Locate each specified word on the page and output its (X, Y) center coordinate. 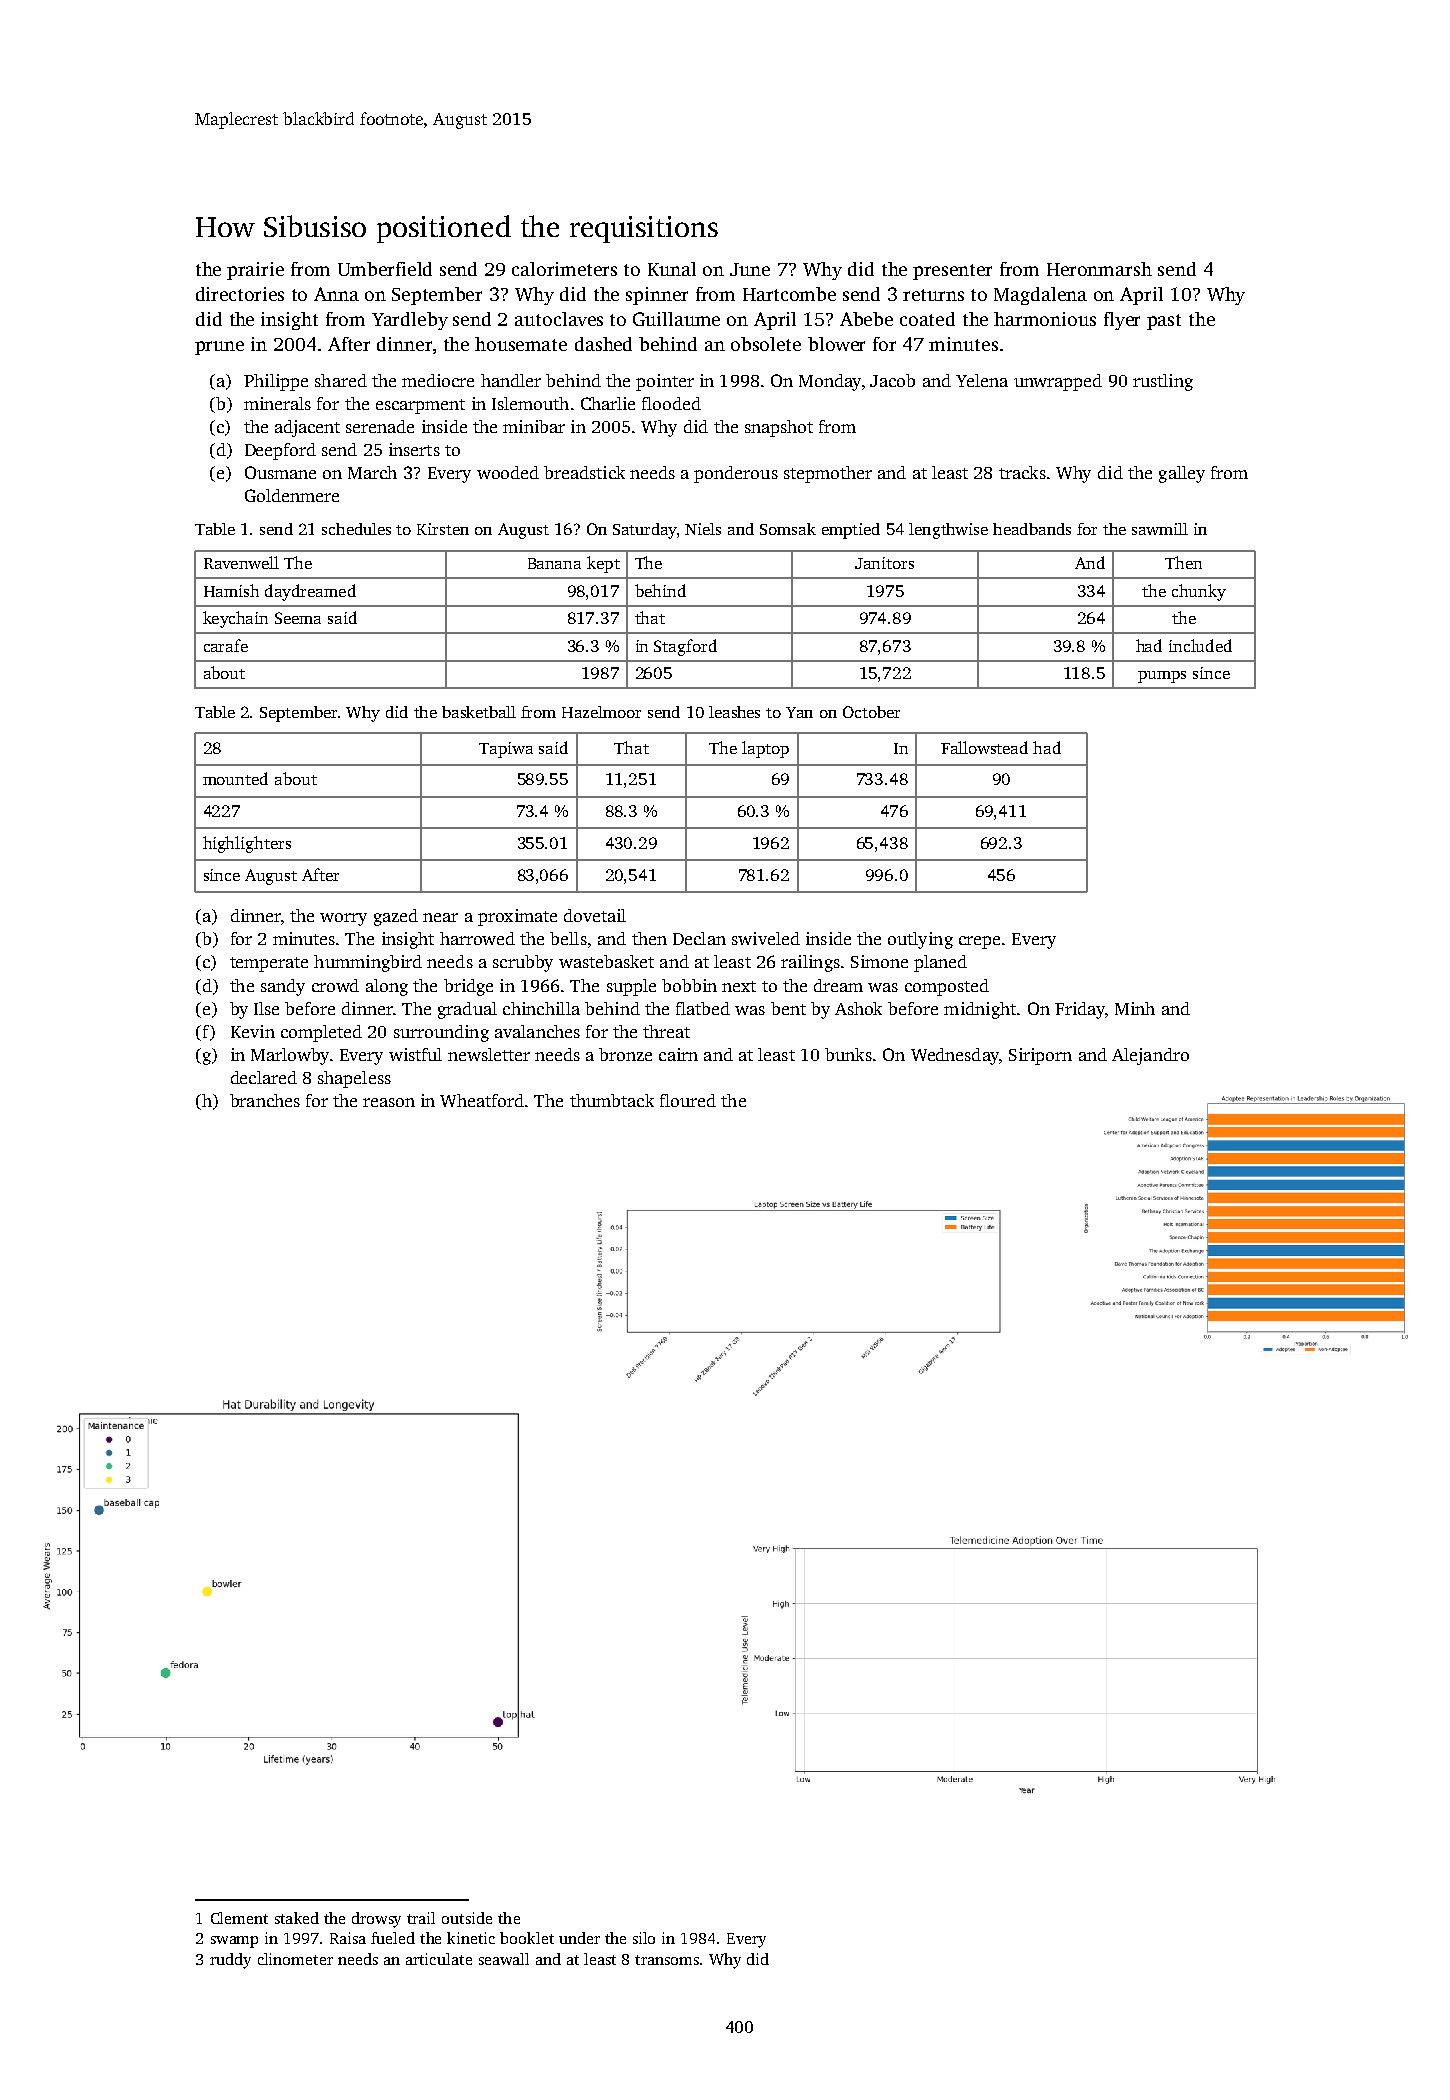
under (579, 1938)
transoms (667, 1960)
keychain (235, 619)
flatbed (703, 1008)
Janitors (884, 563)
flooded (671, 403)
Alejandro (1150, 1056)
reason (389, 1102)
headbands (1032, 529)
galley (1182, 474)
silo (644, 1938)
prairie (255, 271)
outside (467, 1918)
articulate (439, 1959)
